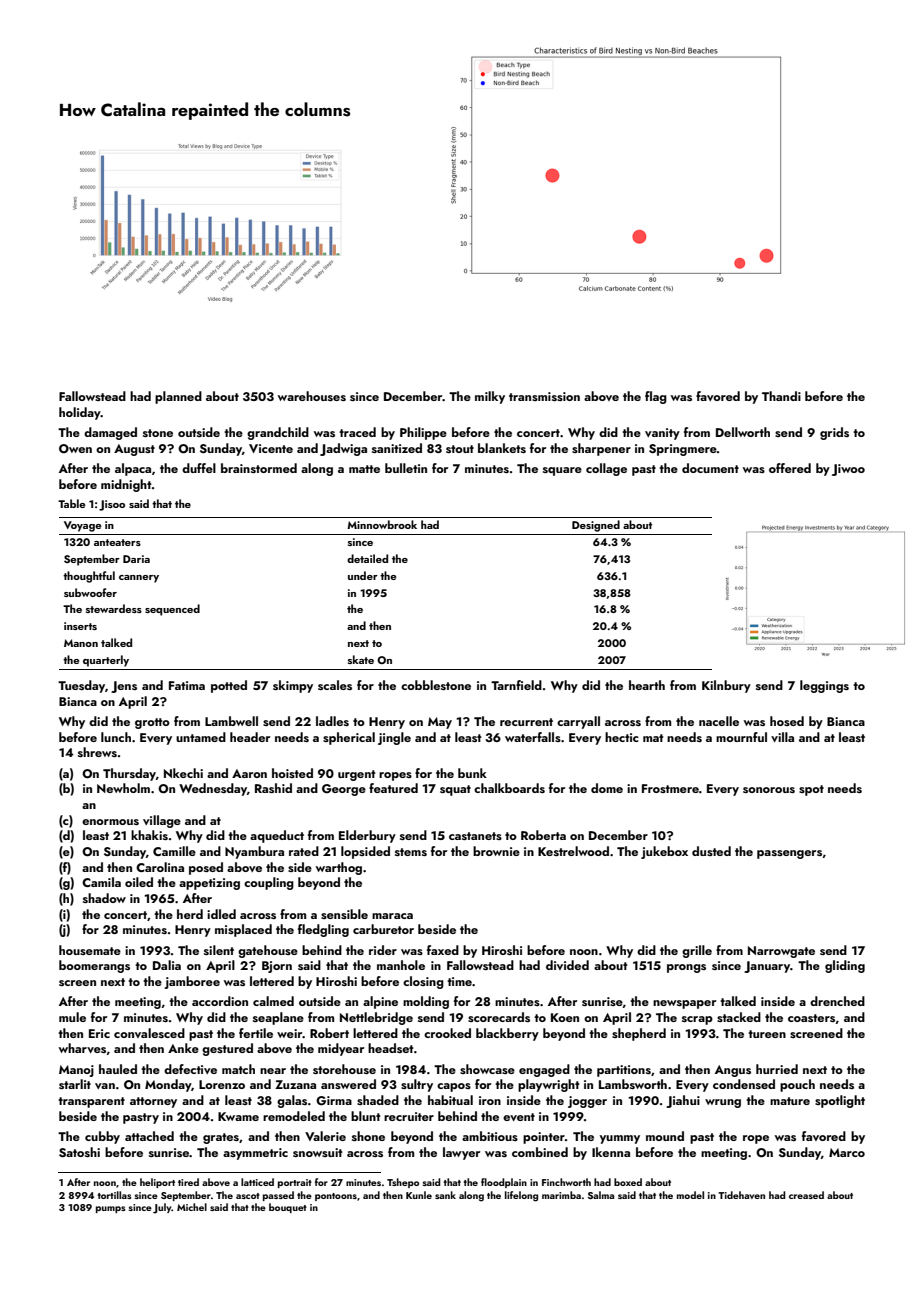 This document has width=924, height=1308. What do you see at coordinates (393, 788) in the document?
I see `featured` at bounding box center [393, 788].
